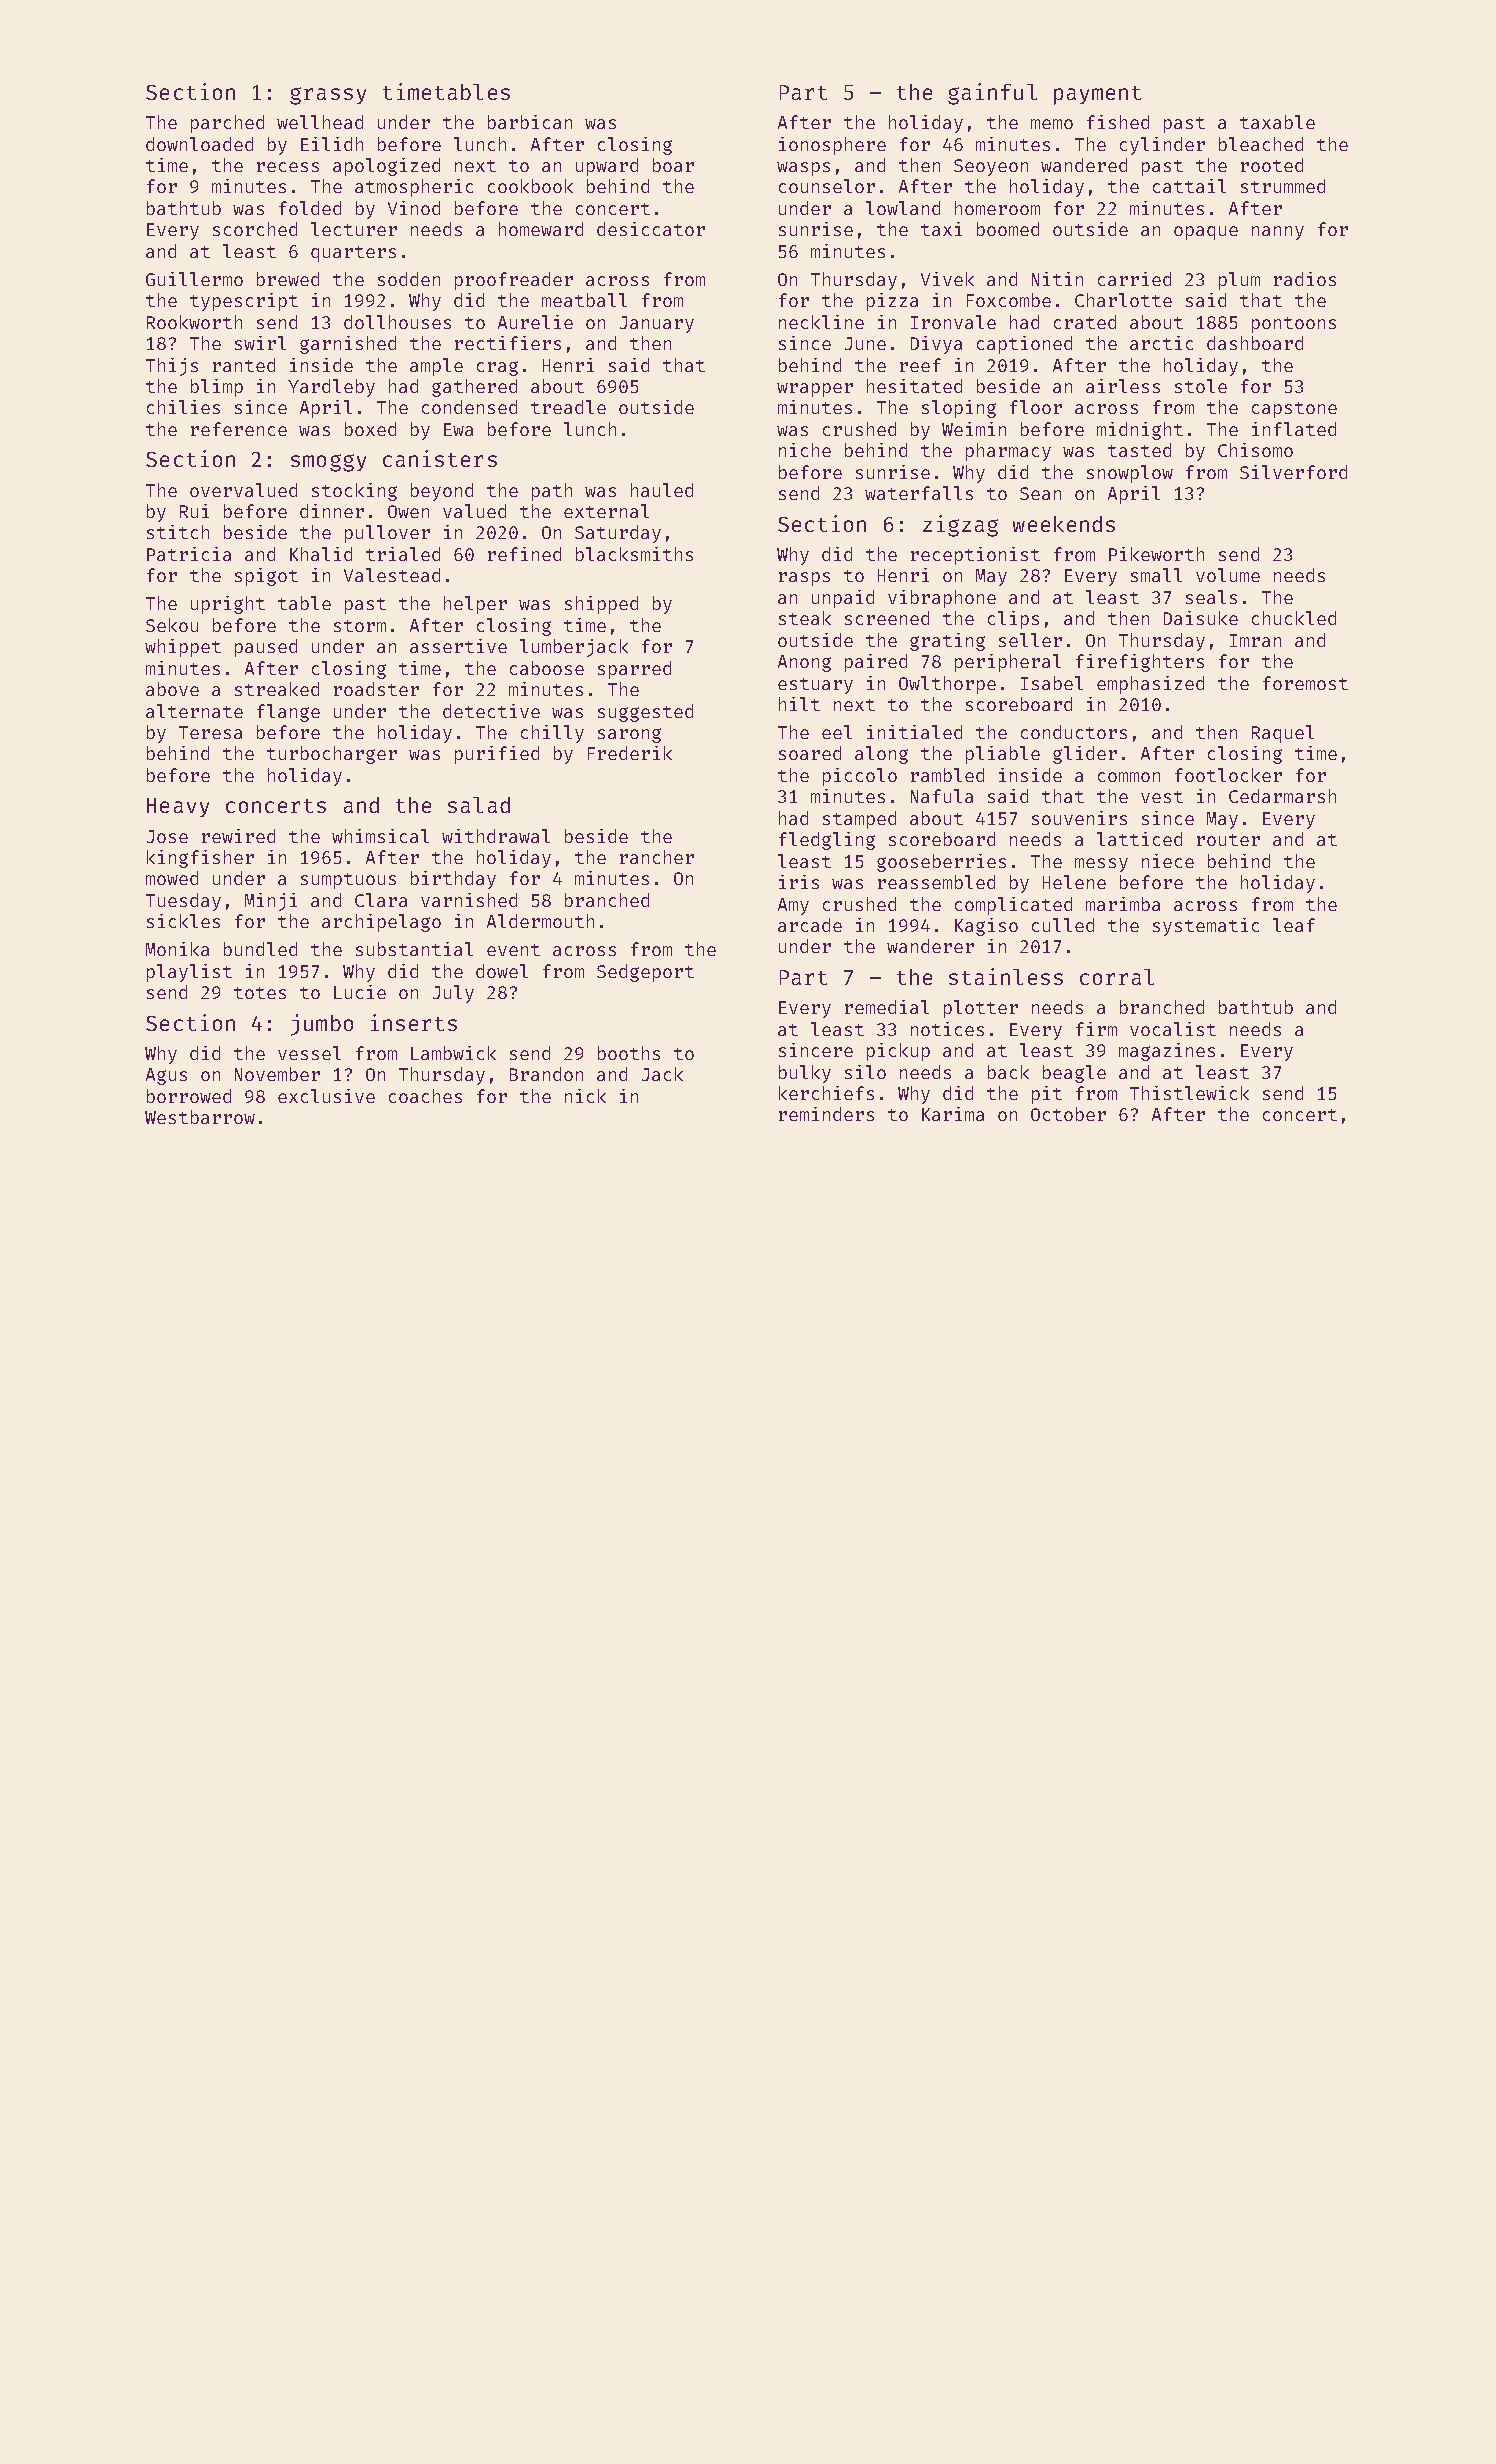 Image resolution: width=1496 pixels, height=2464 pixels. What do you see at coordinates (657, 857) in the document?
I see `rancher` at bounding box center [657, 857].
